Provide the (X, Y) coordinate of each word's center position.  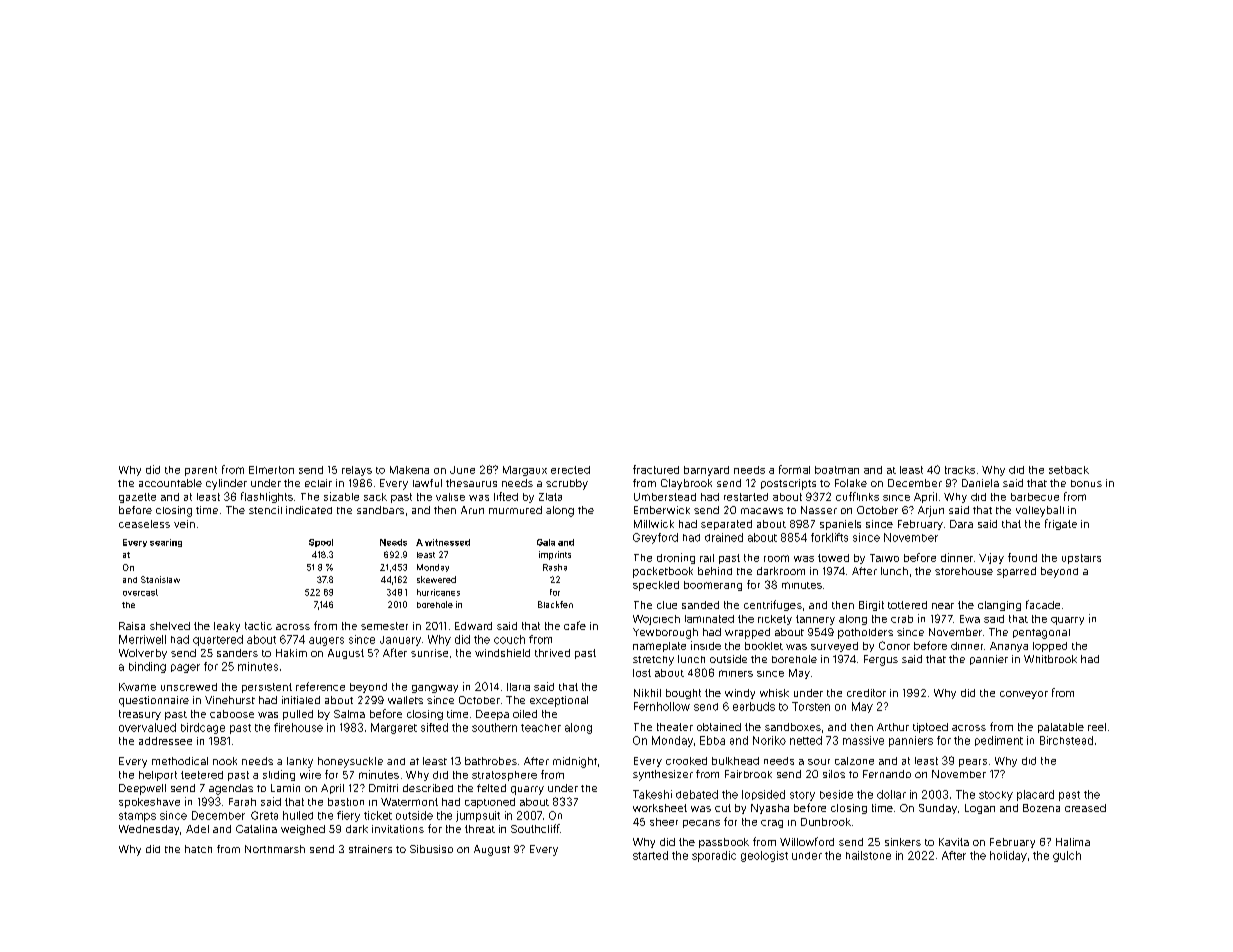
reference (320, 686)
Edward (473, 626)
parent (201, 471)
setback (1069, 470)
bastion (346, 802)
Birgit (871, 606)
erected (570, 470)
